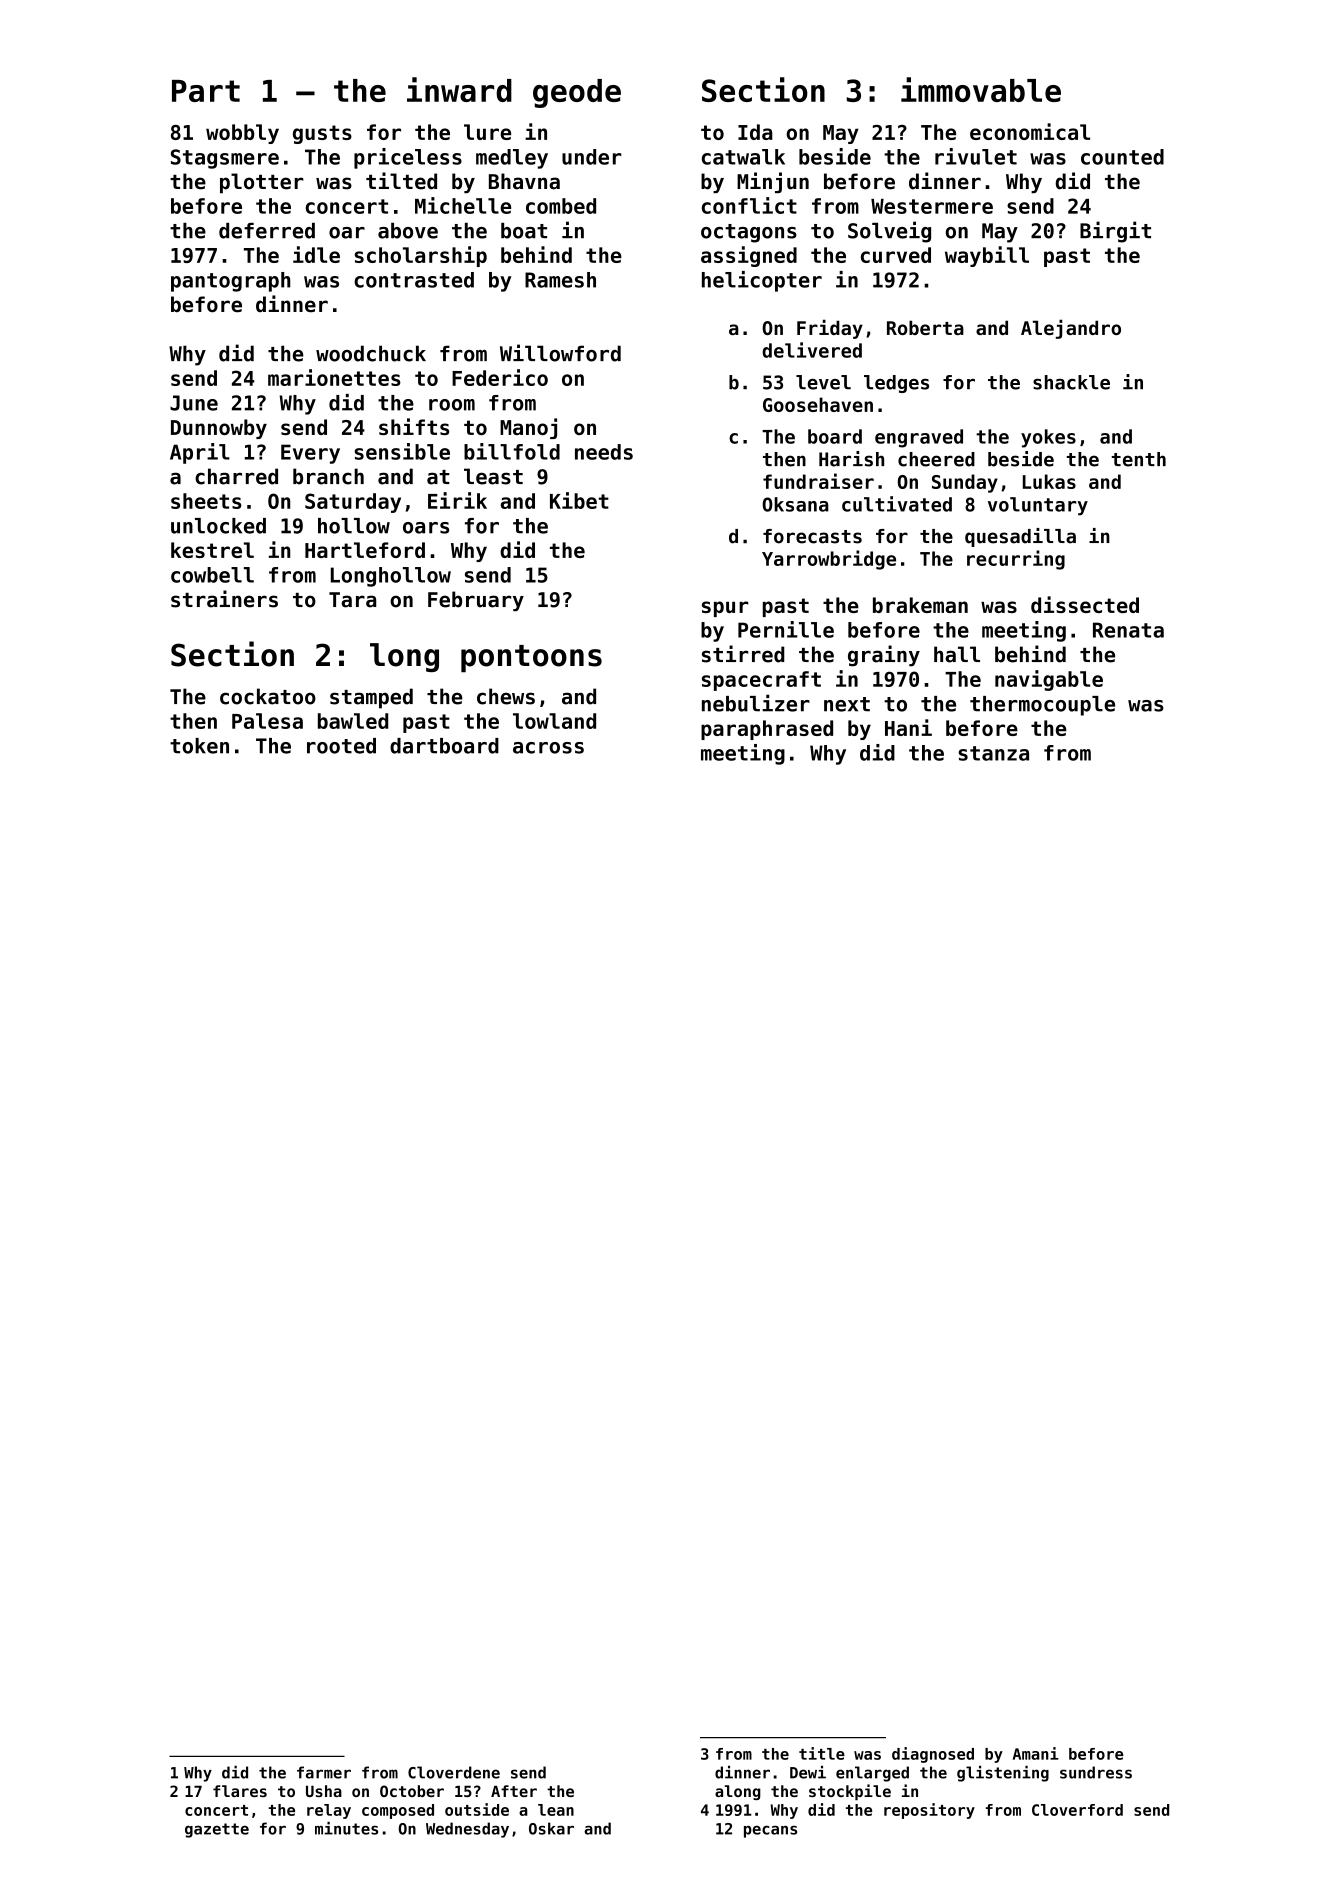  I want to click on token, so click(199, 746).
